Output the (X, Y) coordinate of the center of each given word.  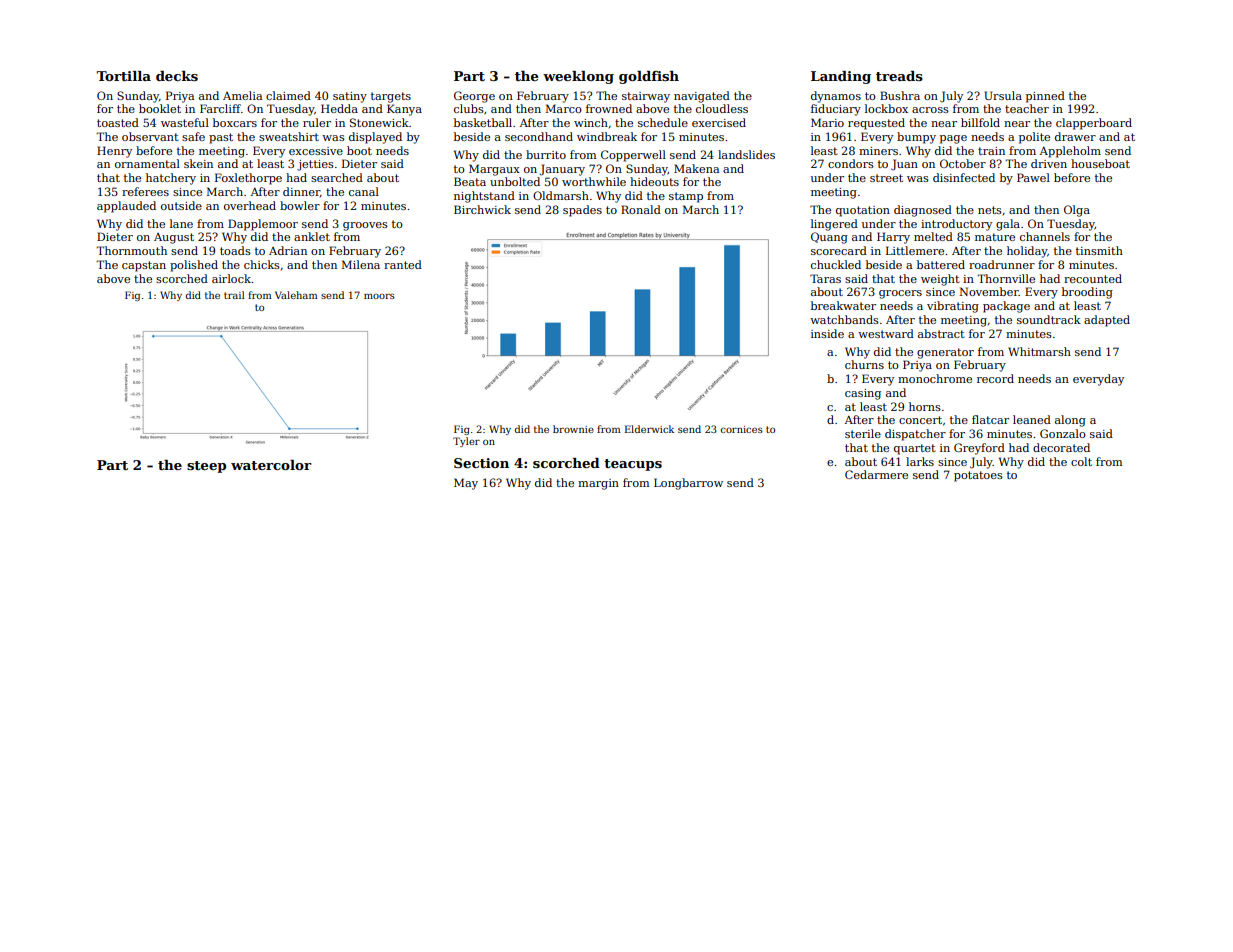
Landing (841, 77)
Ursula (1003, 95)
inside (827, 333)
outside (181, 205)
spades (582, 211)
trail (234, 295)
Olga (1077, 211)
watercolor (271, 465)
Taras (825, 278)
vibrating (953, 307)
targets (391, 97)
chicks (262, 264)
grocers (900, 294)
